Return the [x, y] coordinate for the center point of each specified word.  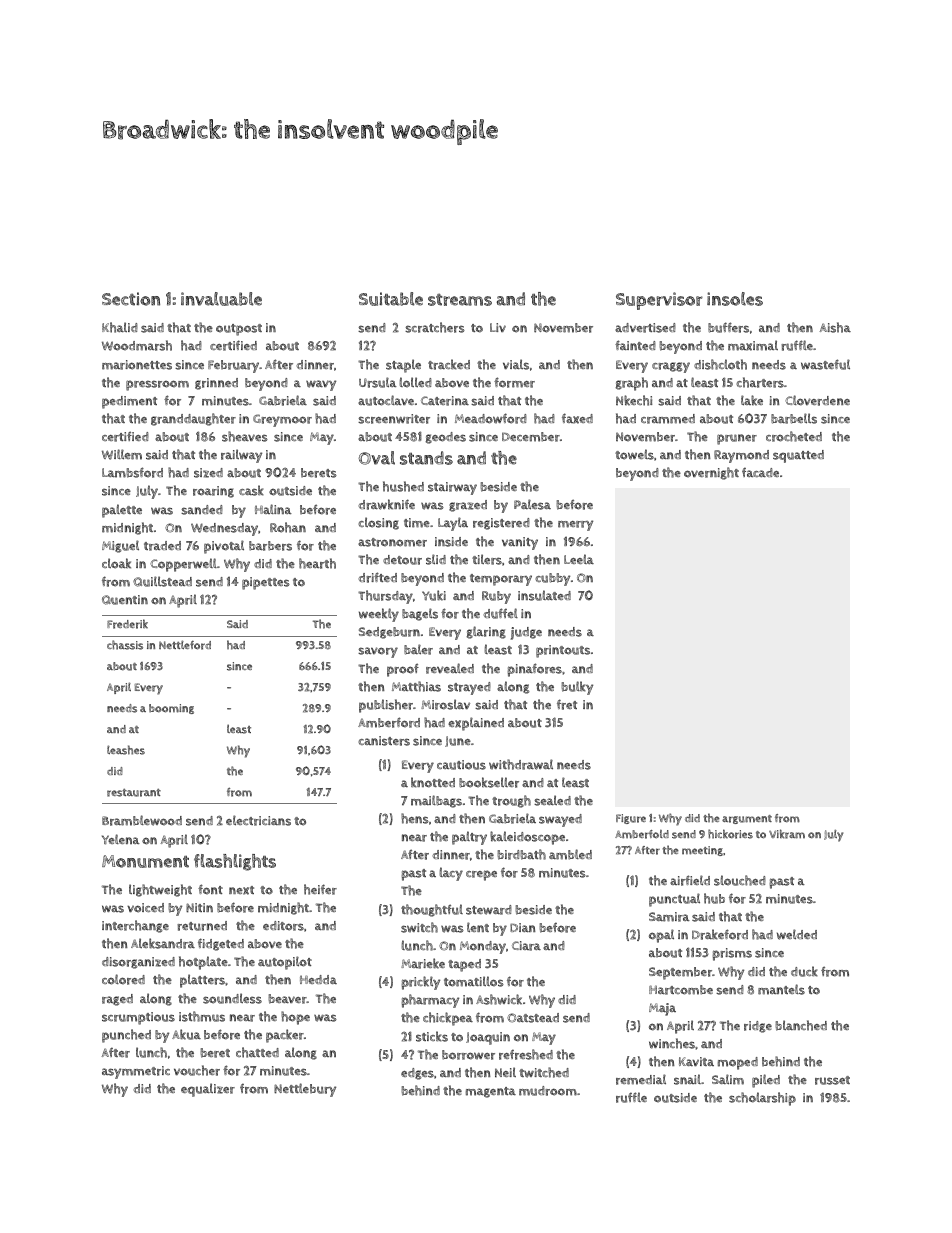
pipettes [266, 583]
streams [460, 299]
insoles [735, 299]
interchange [135, 926]
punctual [674, 900]
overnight [711, 473]
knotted [433, 782]
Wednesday [224, 529]
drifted [377, 577]
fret [567, 704]
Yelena [121, 839]
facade [760, 472]
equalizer [208, 1090]
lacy [451, 874]
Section [131, 299]
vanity [520, 543]
